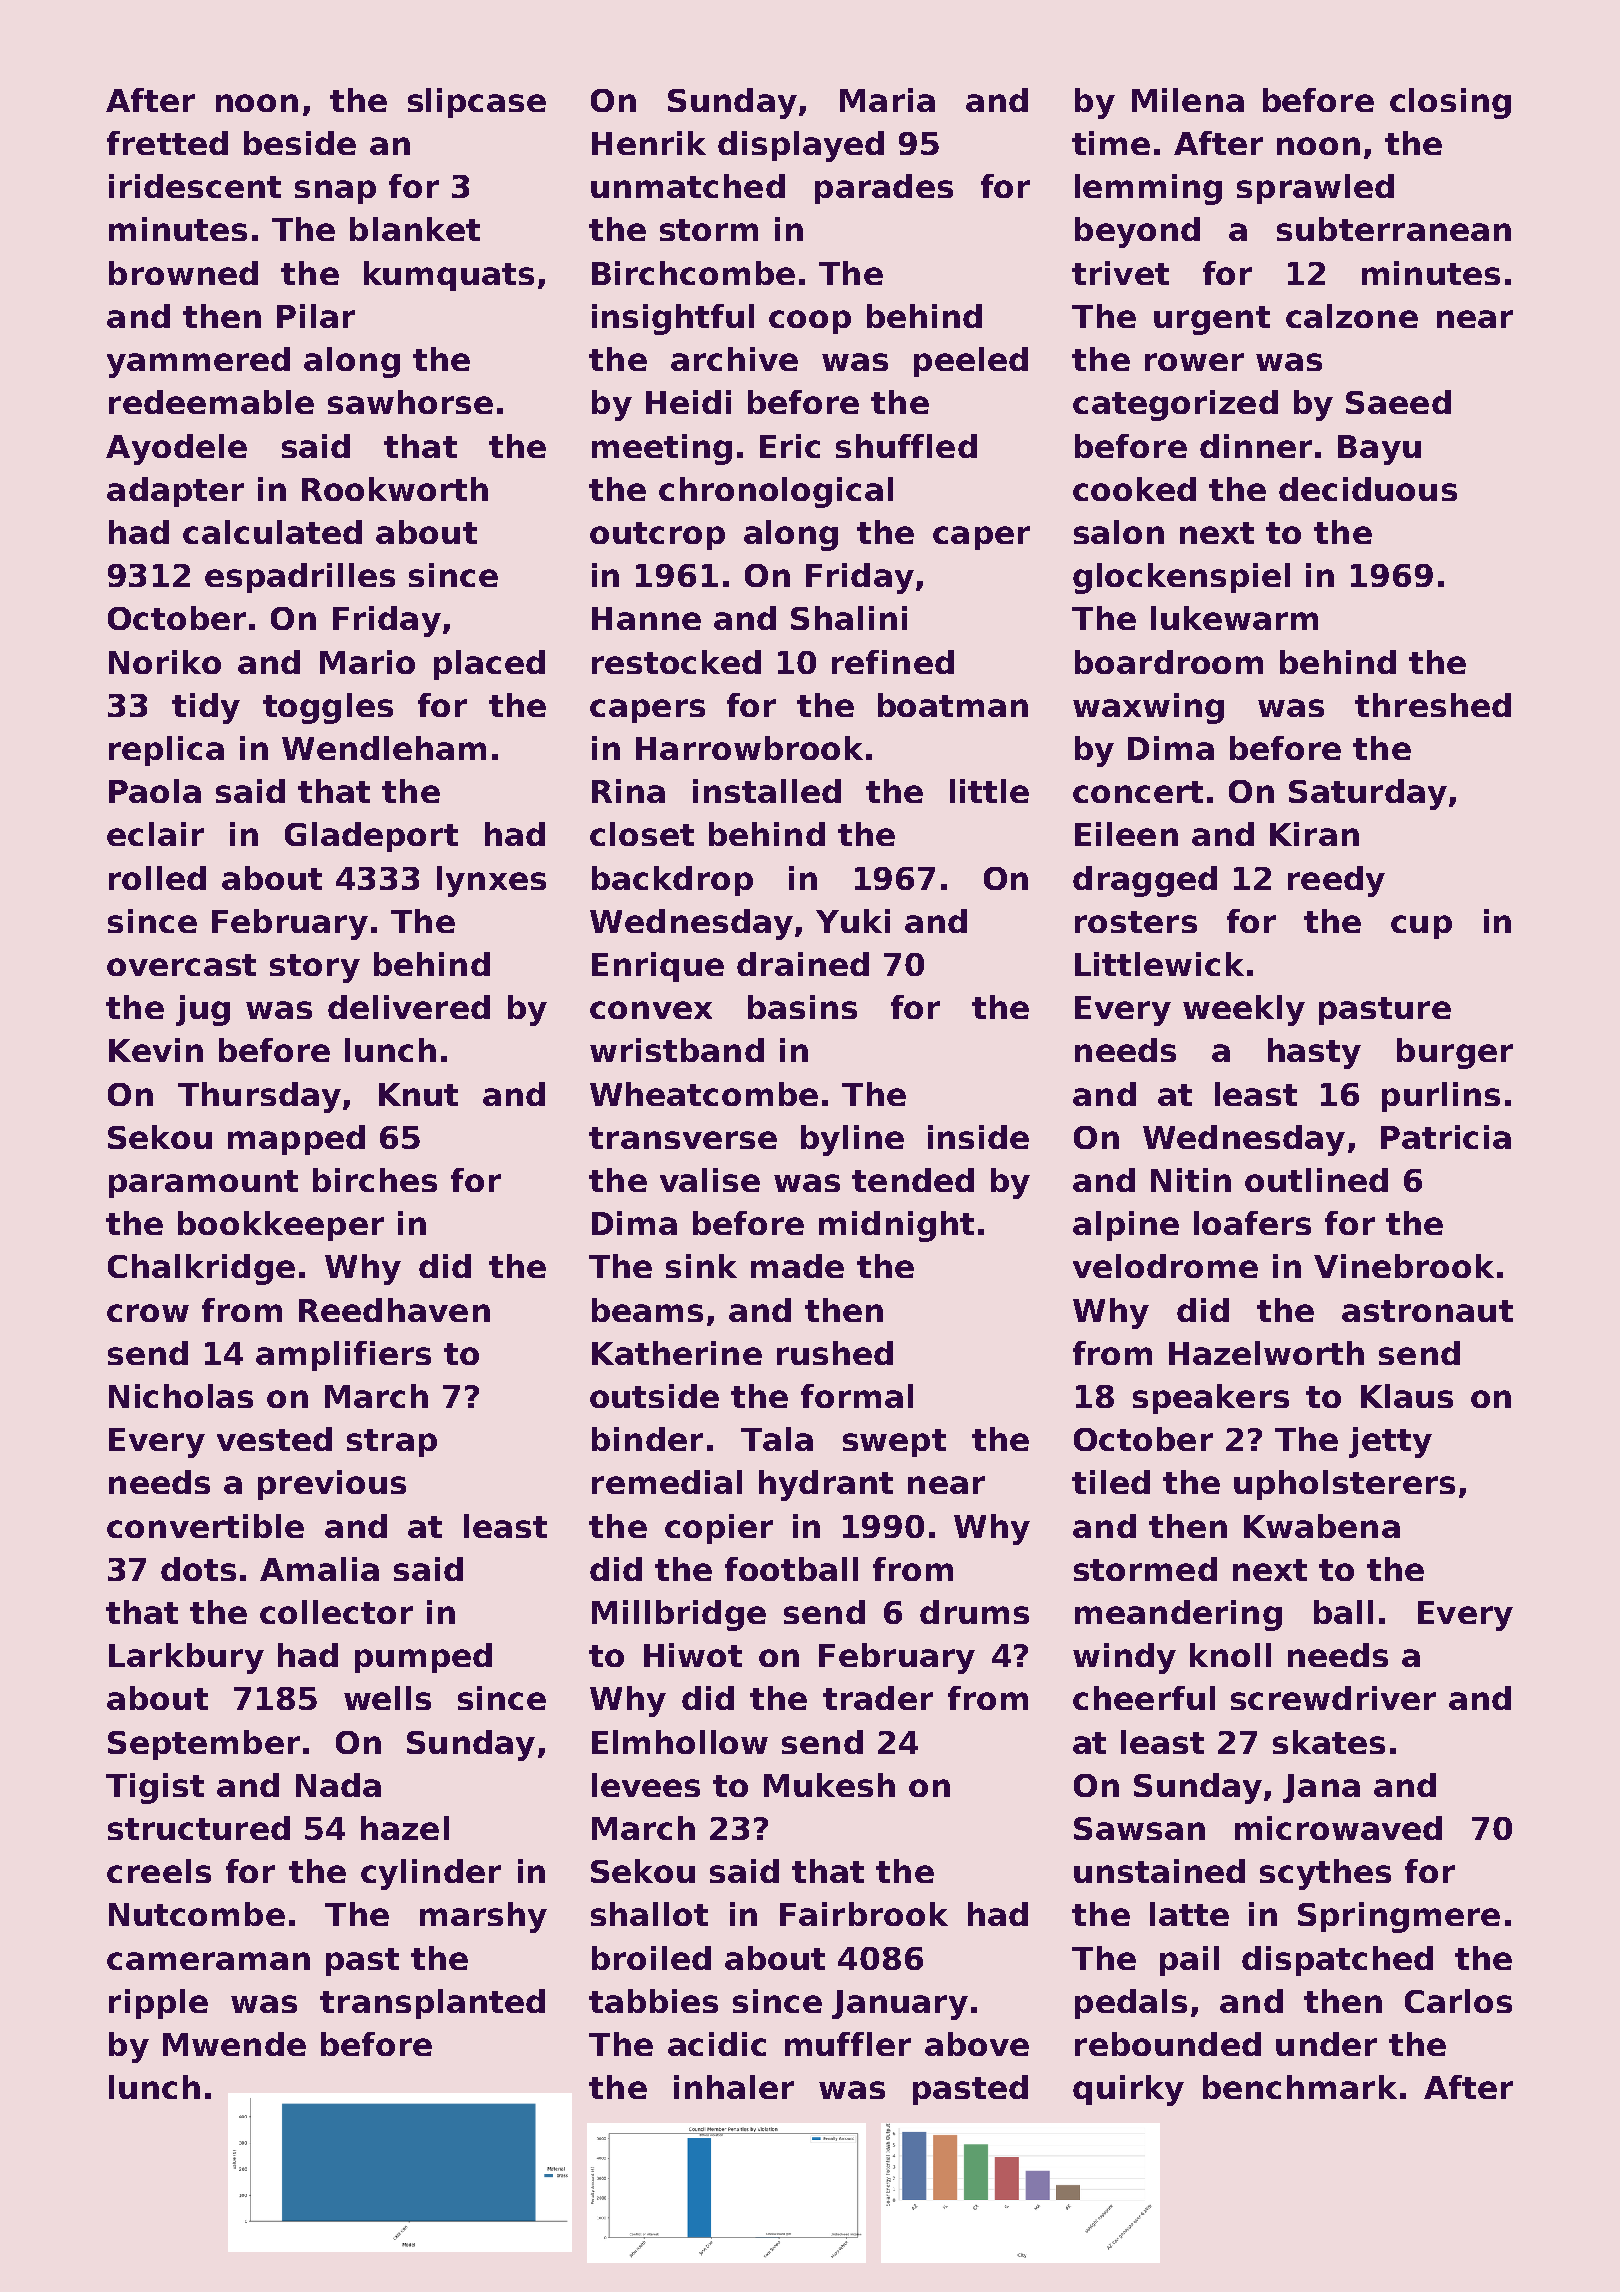 The height and width of the image is (2292, 1620). Describe the element at coordinates (971, 362) in the image. I see `peeled` at that location.
